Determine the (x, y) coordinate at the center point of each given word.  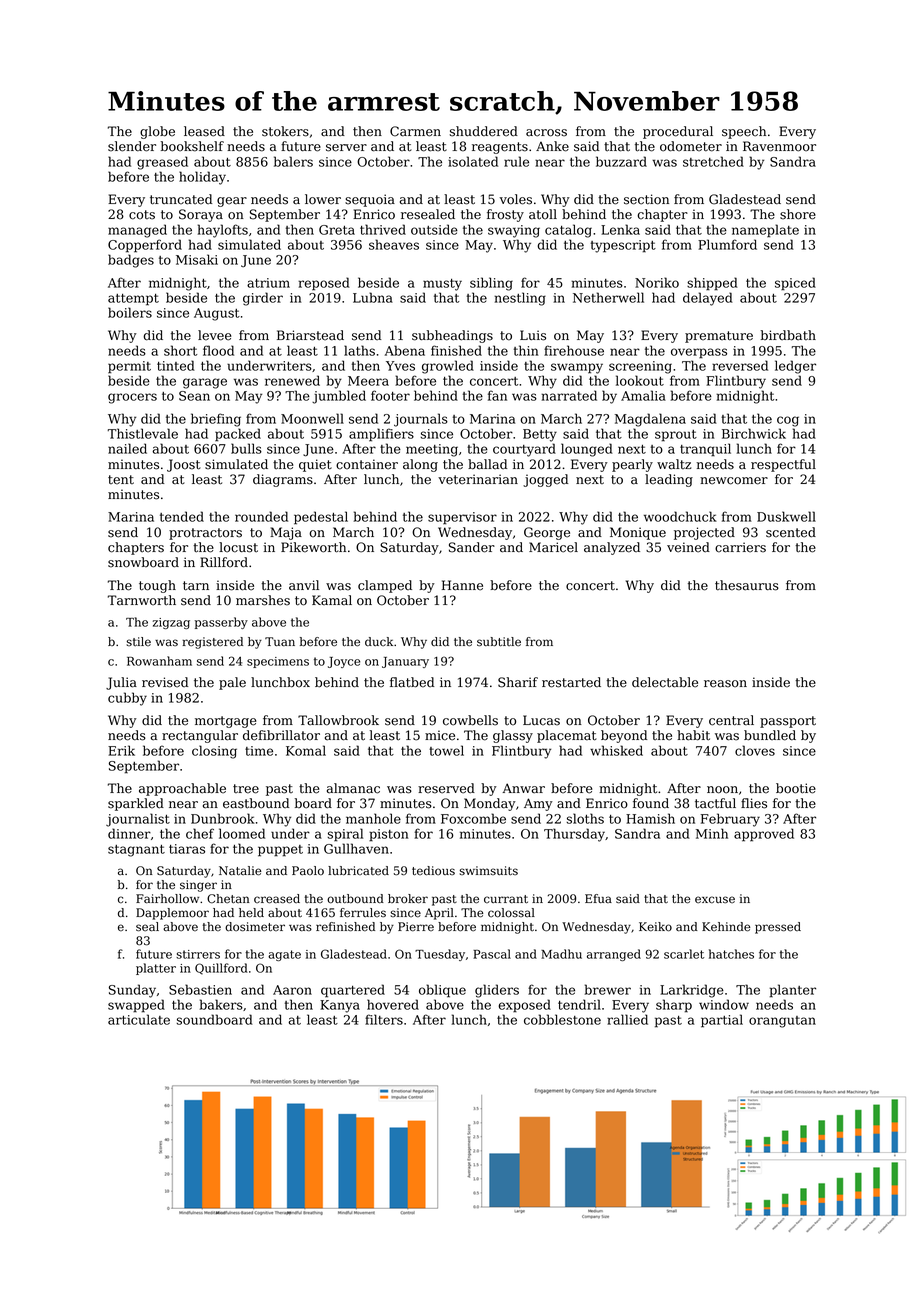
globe (157, 132)
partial (722, 1021)
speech (744, 132)
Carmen (415, 131)
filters (384, 1019)
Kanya (340, 1006)
